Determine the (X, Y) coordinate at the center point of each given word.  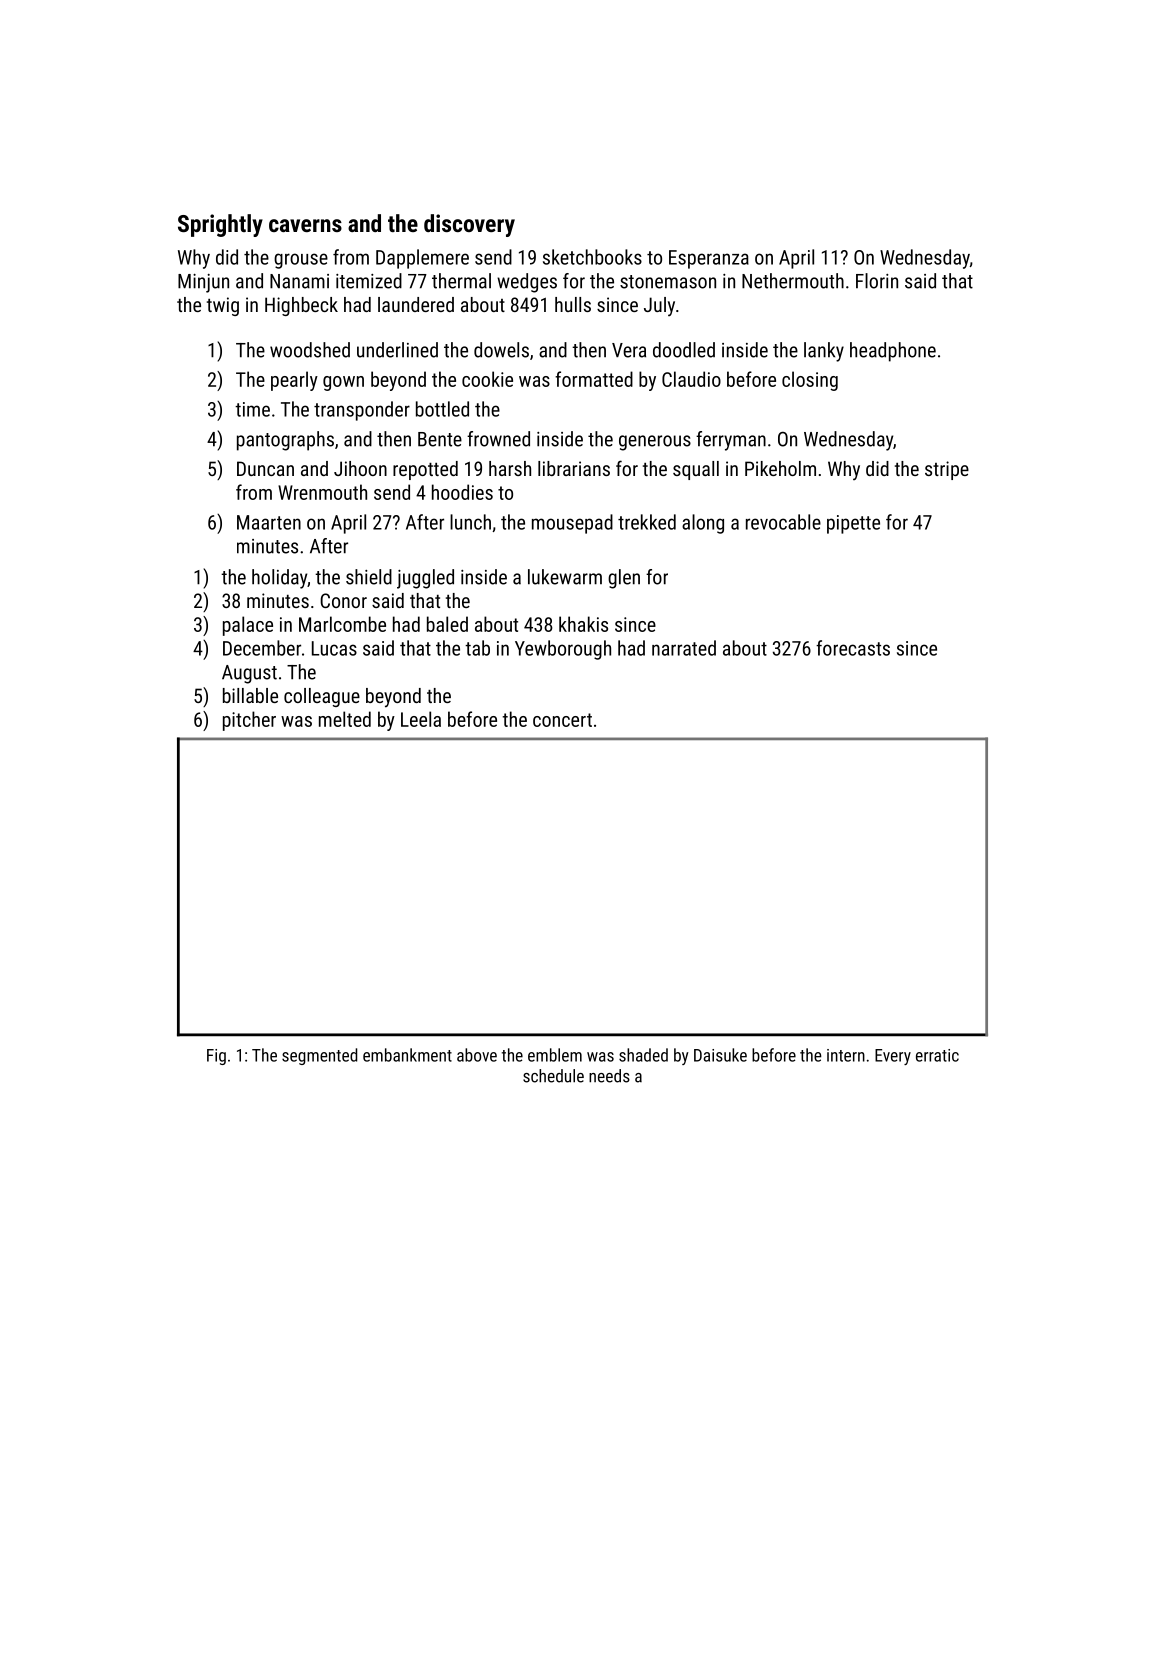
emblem (555, 1055)
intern (846, 1055)
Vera (629, 350)
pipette (853, 524)
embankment (407, 1055)
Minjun (203, 283)
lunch (470, 522)
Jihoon (360, 468)
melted (345, 719)
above (477, 1055)
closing (810, 381)
